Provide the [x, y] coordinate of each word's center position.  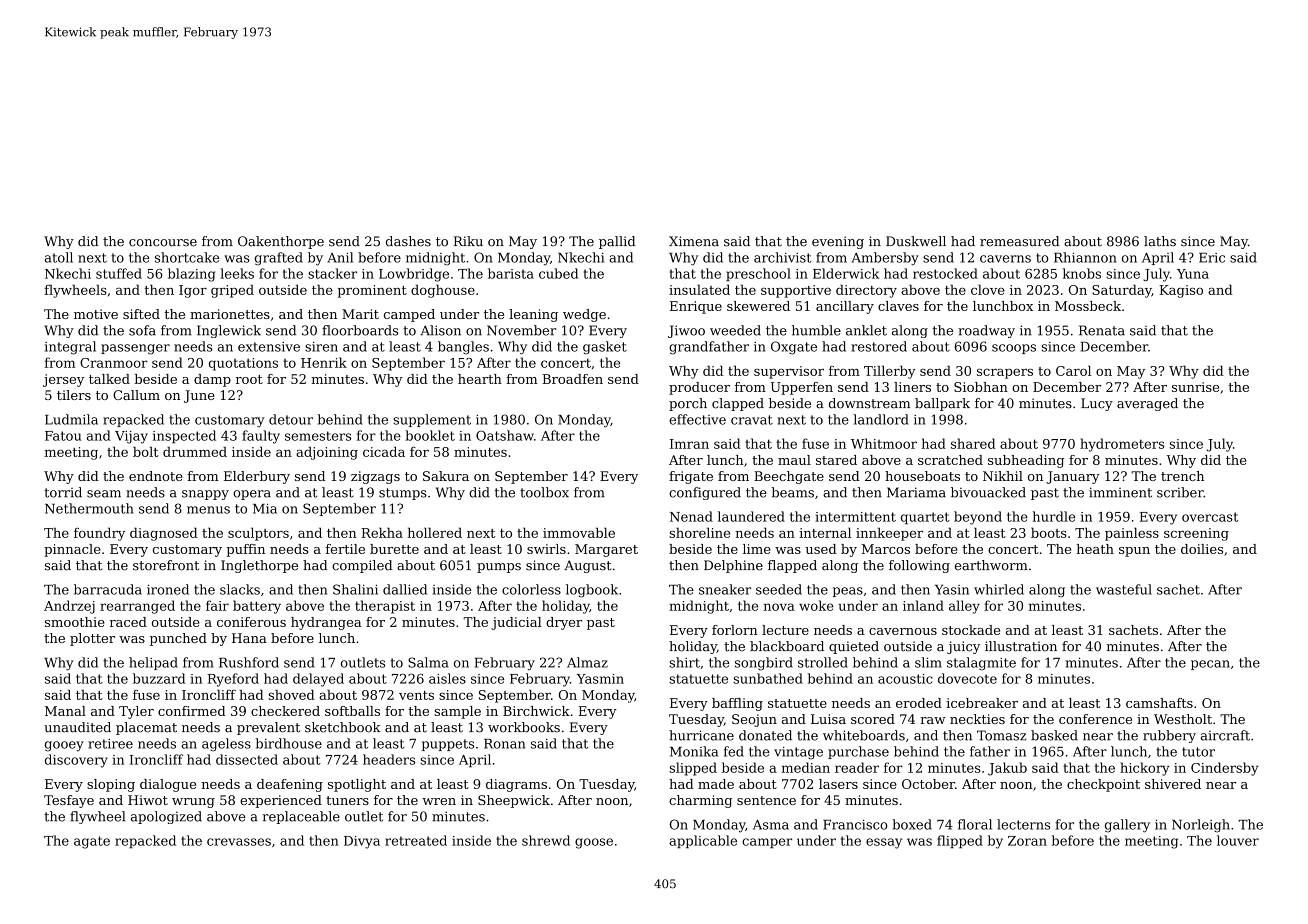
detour [291, 419]
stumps [403, 494]
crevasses [239, 842]
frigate [691, 477]
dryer [564, 623]
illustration [1021, 646]
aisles [447, 678]
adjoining [327, 453]
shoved [291, 694]
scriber [1180, 492]
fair [217, 605]
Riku [468, 241]
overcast [1210, 517]
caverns [1005, 259]
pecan [1210, 665]
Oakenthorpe [281, 242]
